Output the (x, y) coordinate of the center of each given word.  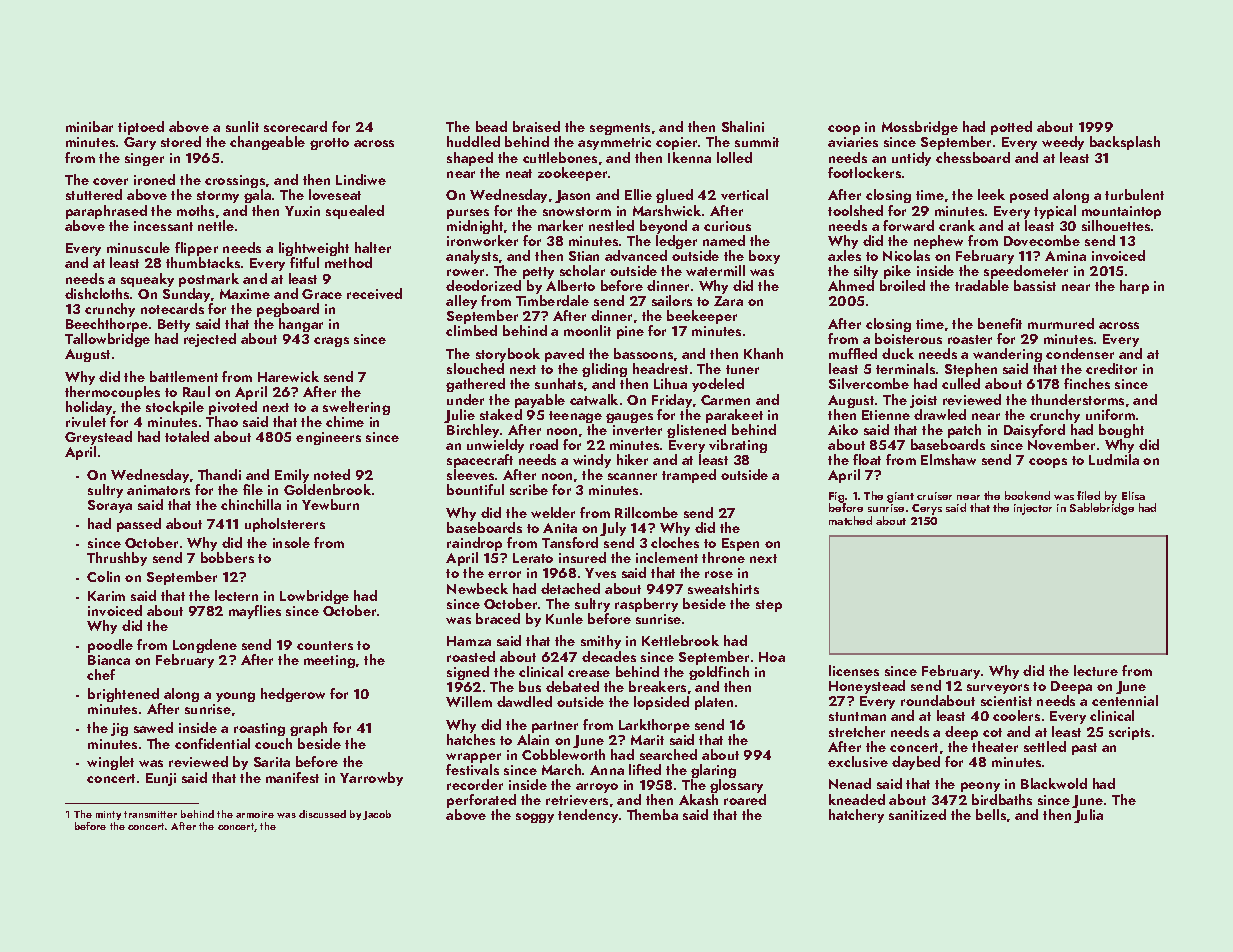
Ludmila (1114, 459)
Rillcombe (646, 512)
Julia (1088, 816)
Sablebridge (1102, 509)
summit (757, 142)
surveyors (998, 689)
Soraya (110, 506)
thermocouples (112, 393)
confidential (212, 743)
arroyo (597, 788)
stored (181, 141)
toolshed (855, 210)
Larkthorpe (654, 726)
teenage (575, 417)
